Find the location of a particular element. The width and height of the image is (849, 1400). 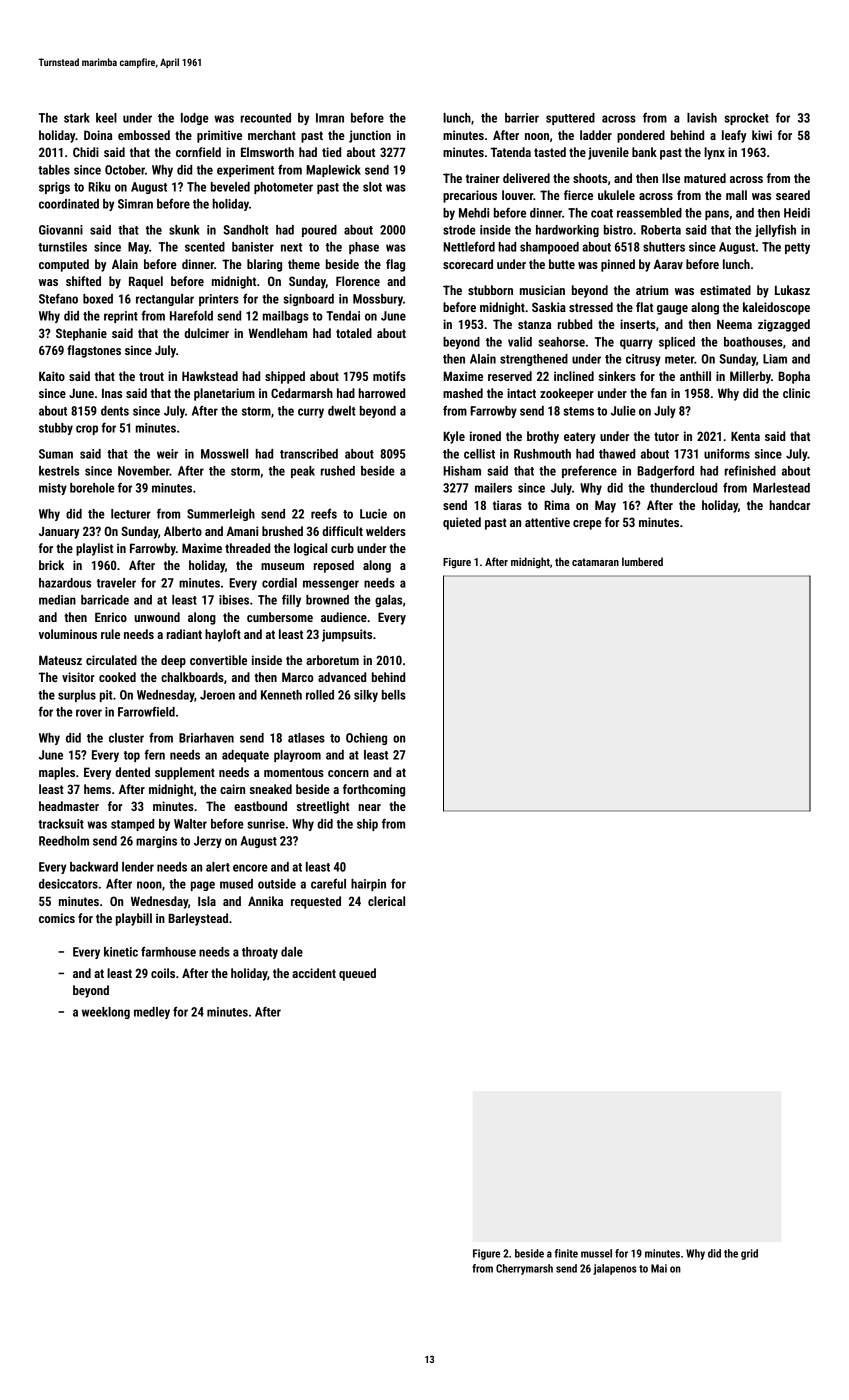

stark is located at coordinates (77, 118).
